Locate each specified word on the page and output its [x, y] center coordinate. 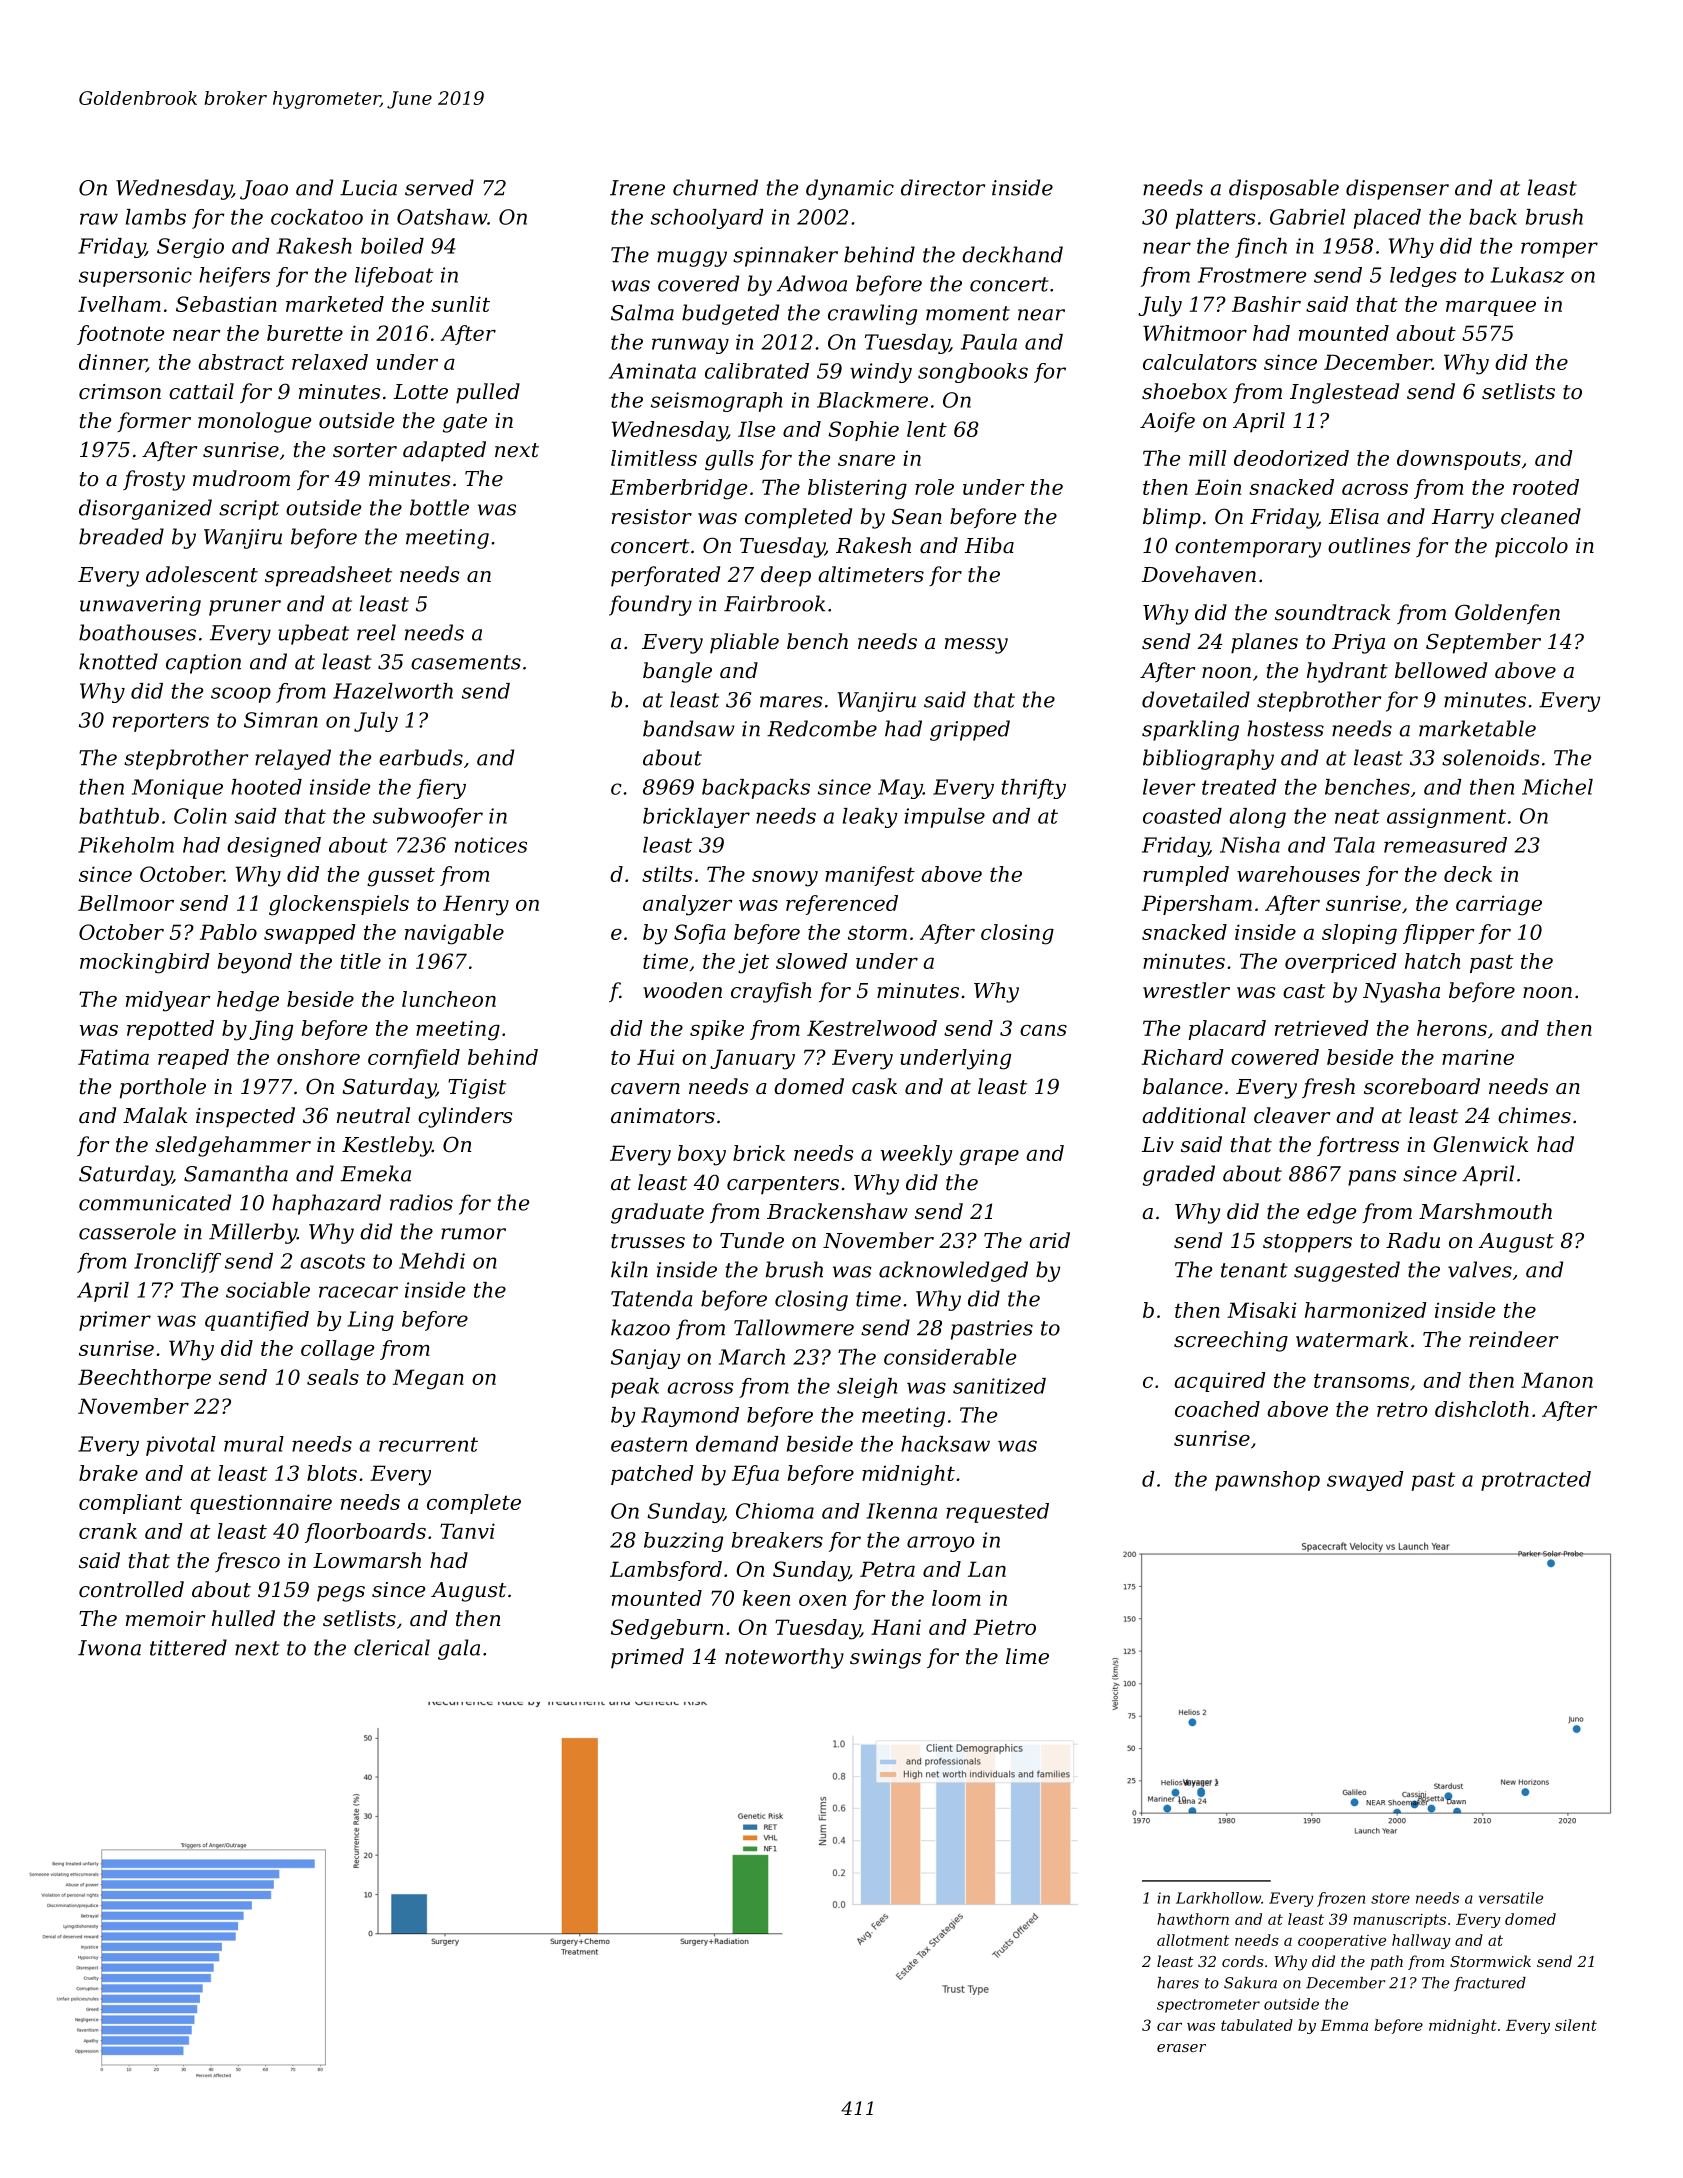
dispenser [1397, 189]
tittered [188, 1647]
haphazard [326, 1204]
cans [1043, 1030]
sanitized [999, 1386]
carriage [1499, 905]
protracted [1536, 1481]
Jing [271, 1030]
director [943, 187]
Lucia [368, 188]
